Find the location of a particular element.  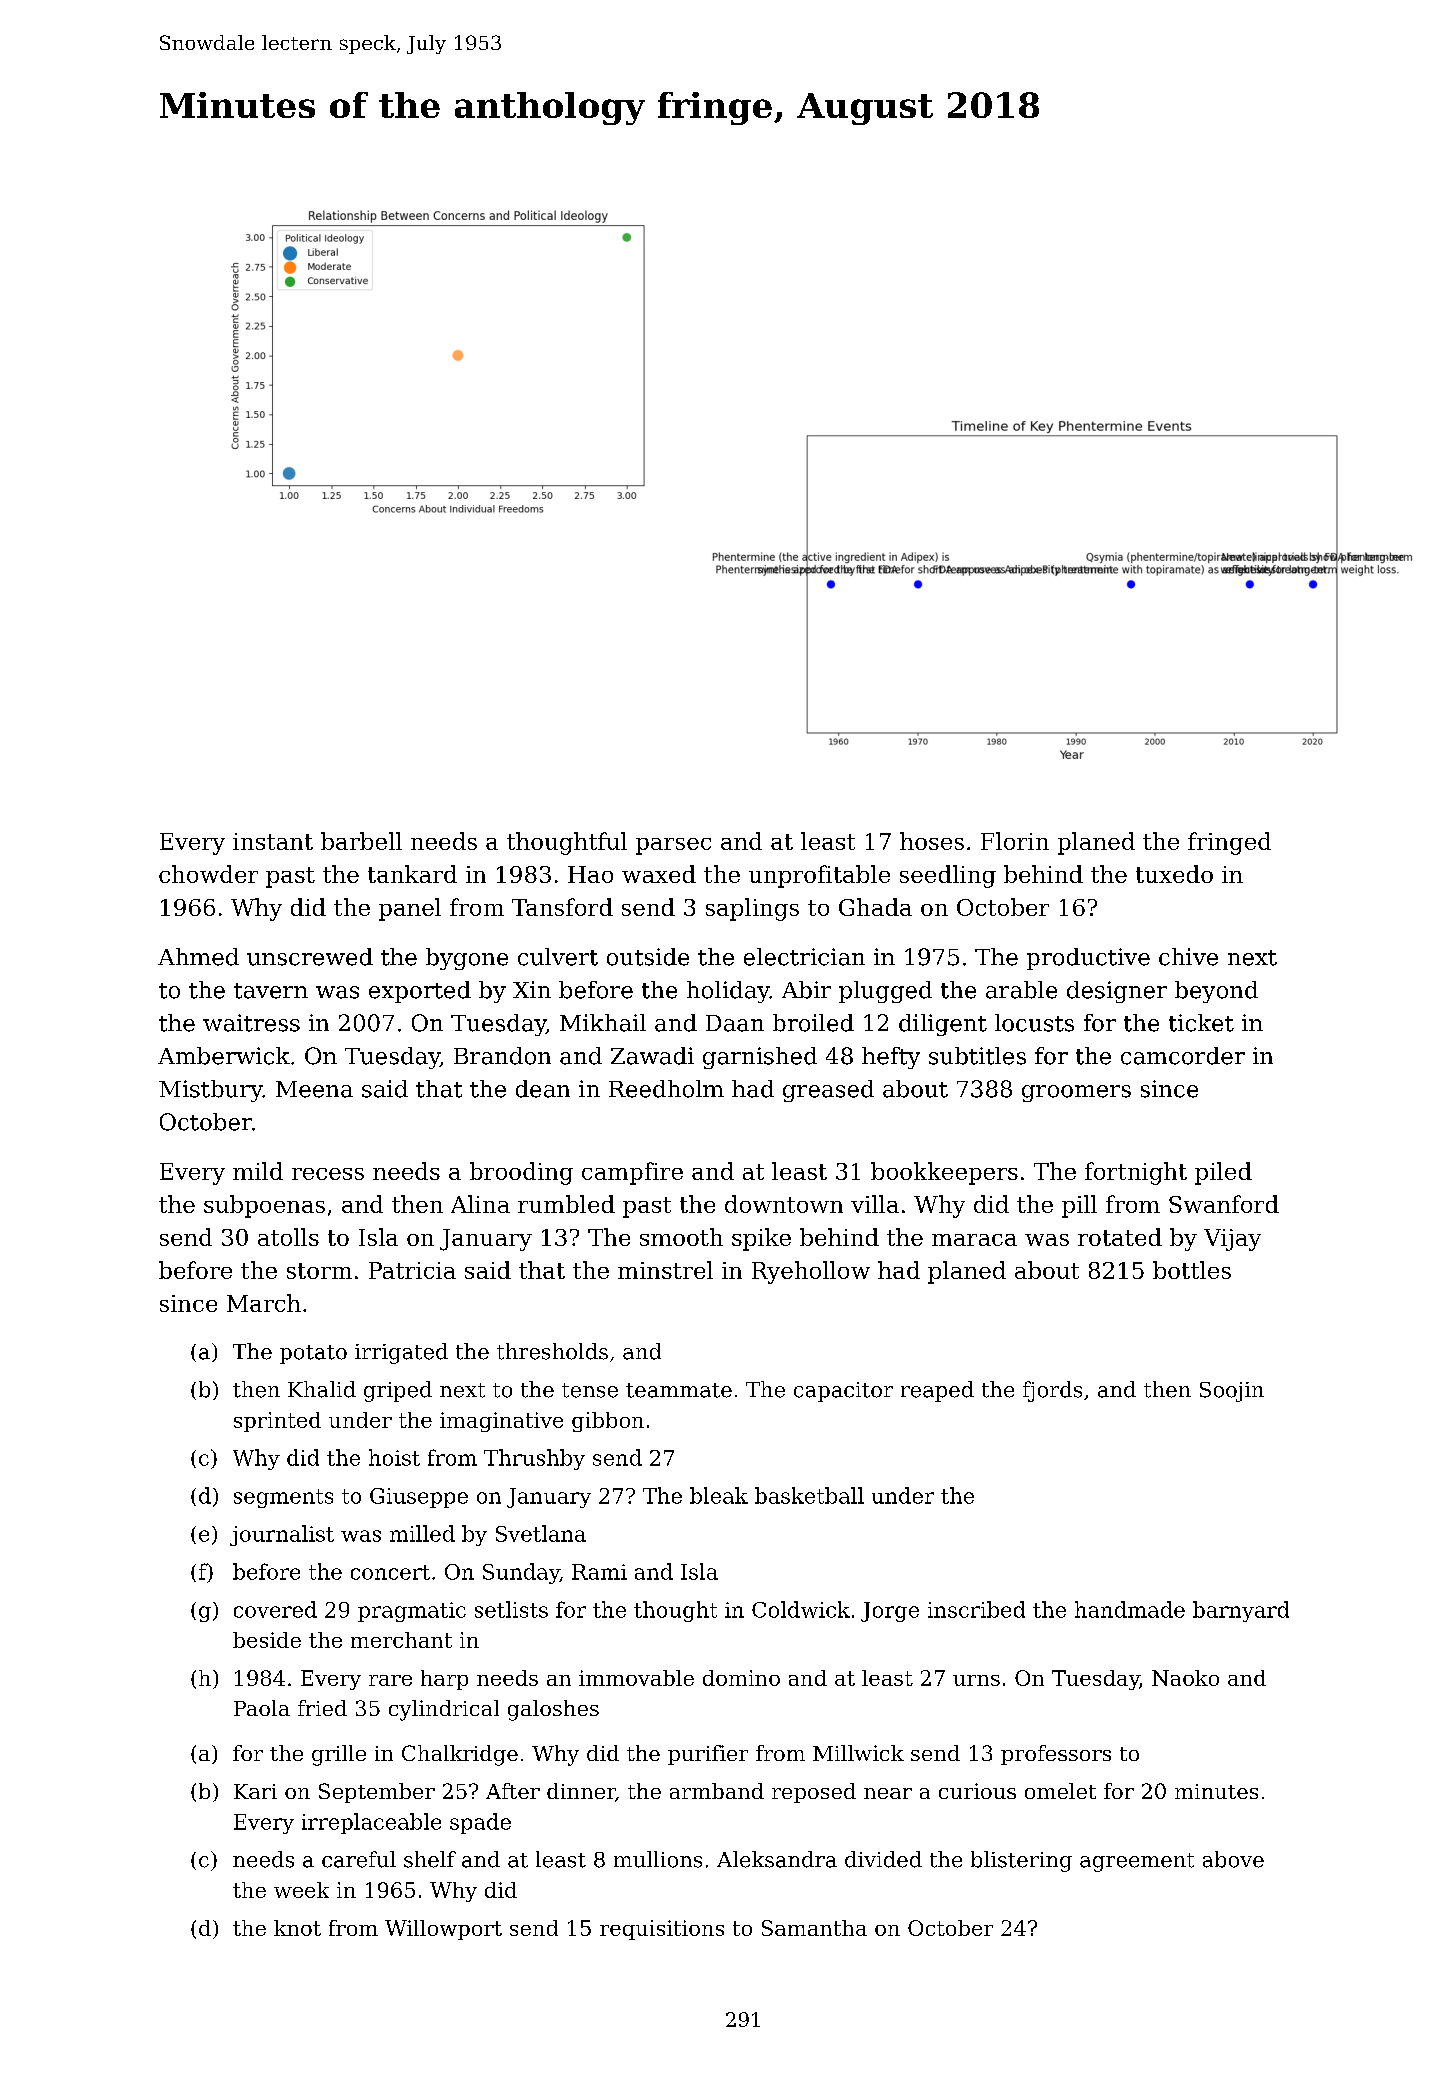

inscribed is located at coordinates (976, 1609).
